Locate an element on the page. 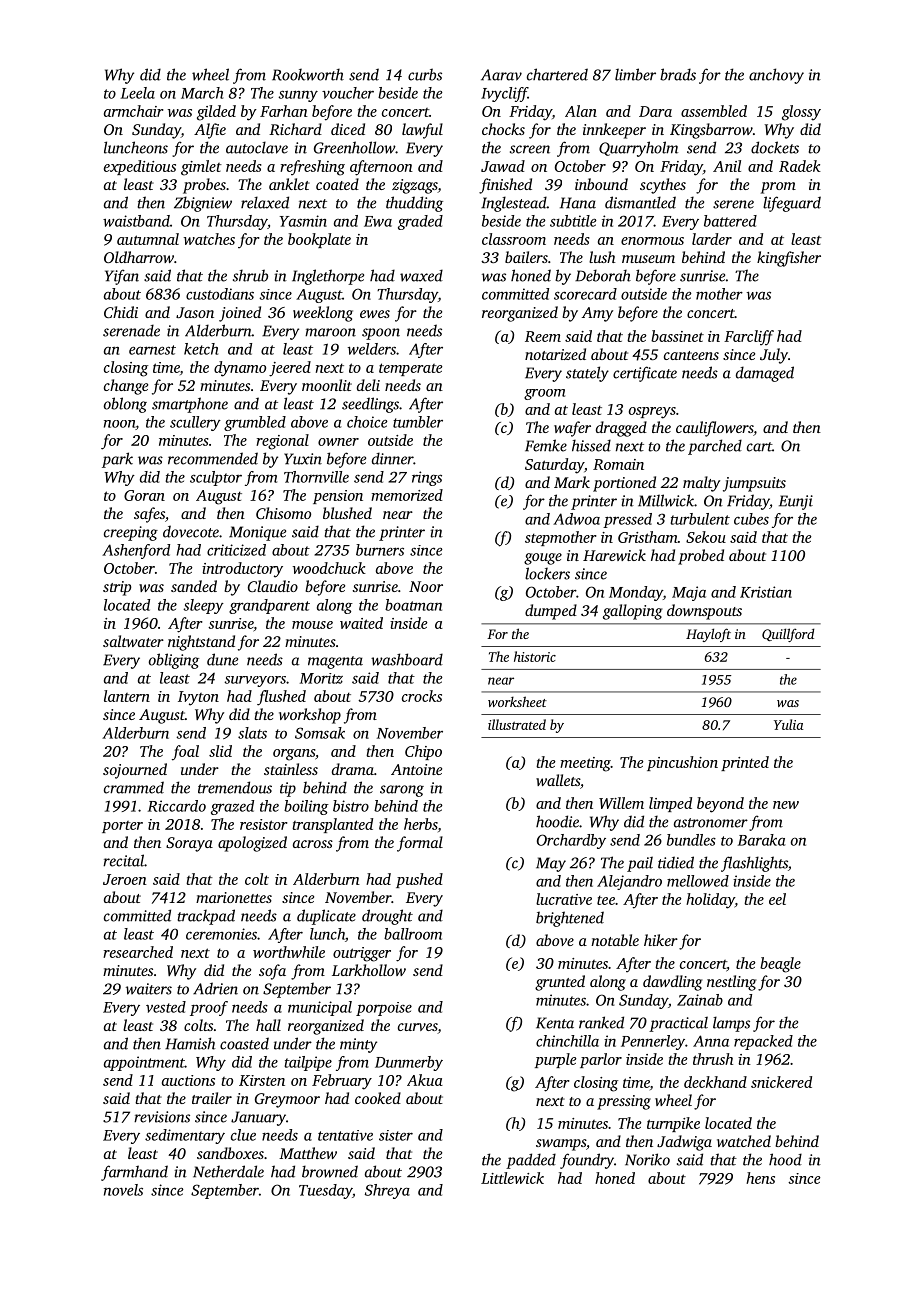  brads is located at coordinates (678, 74).
